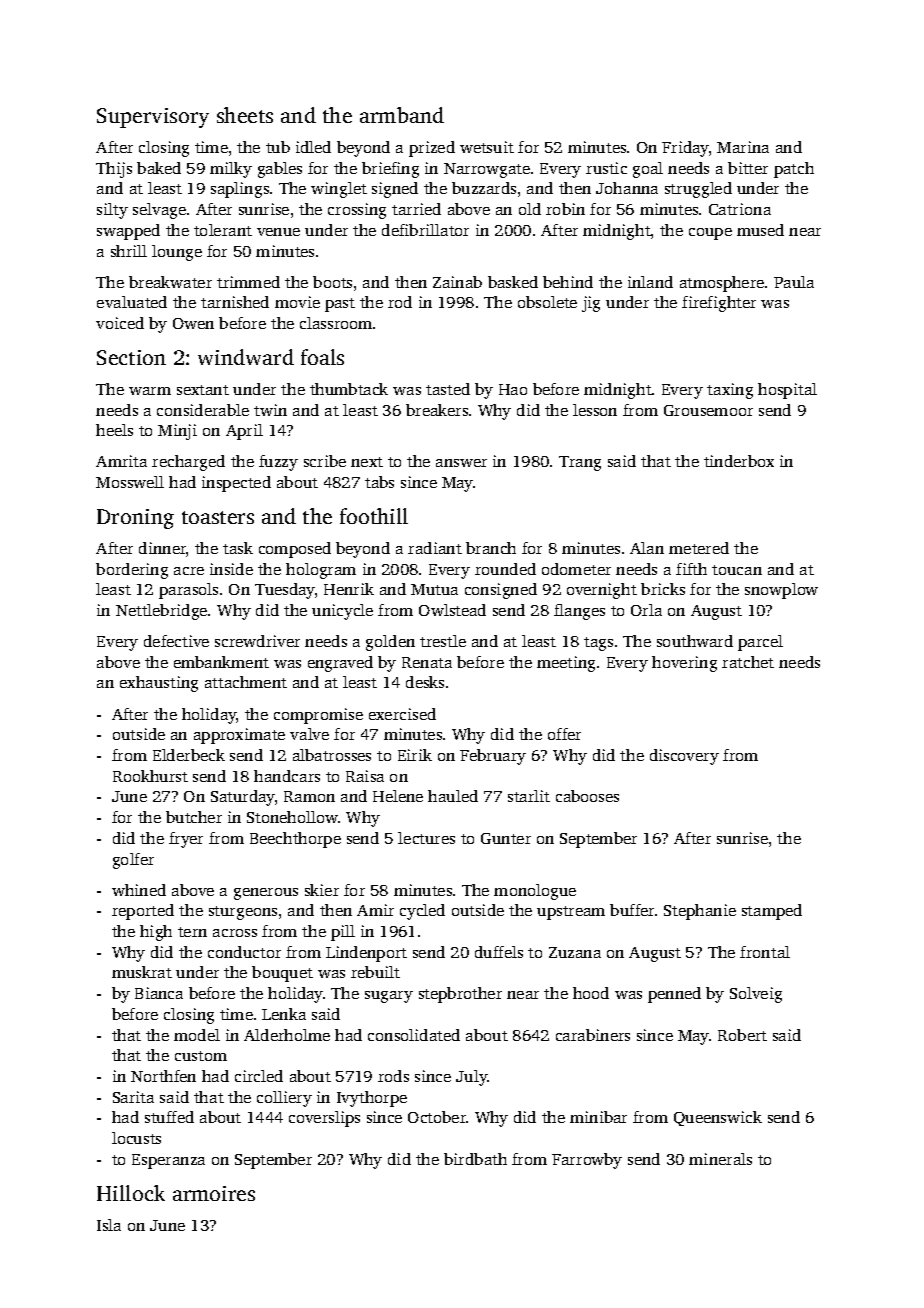 The height and width of the image is (1308, 924). What do you see at coordinates (374, 516) in the image?
I see `foothill` at bounding box center [374, 516].
